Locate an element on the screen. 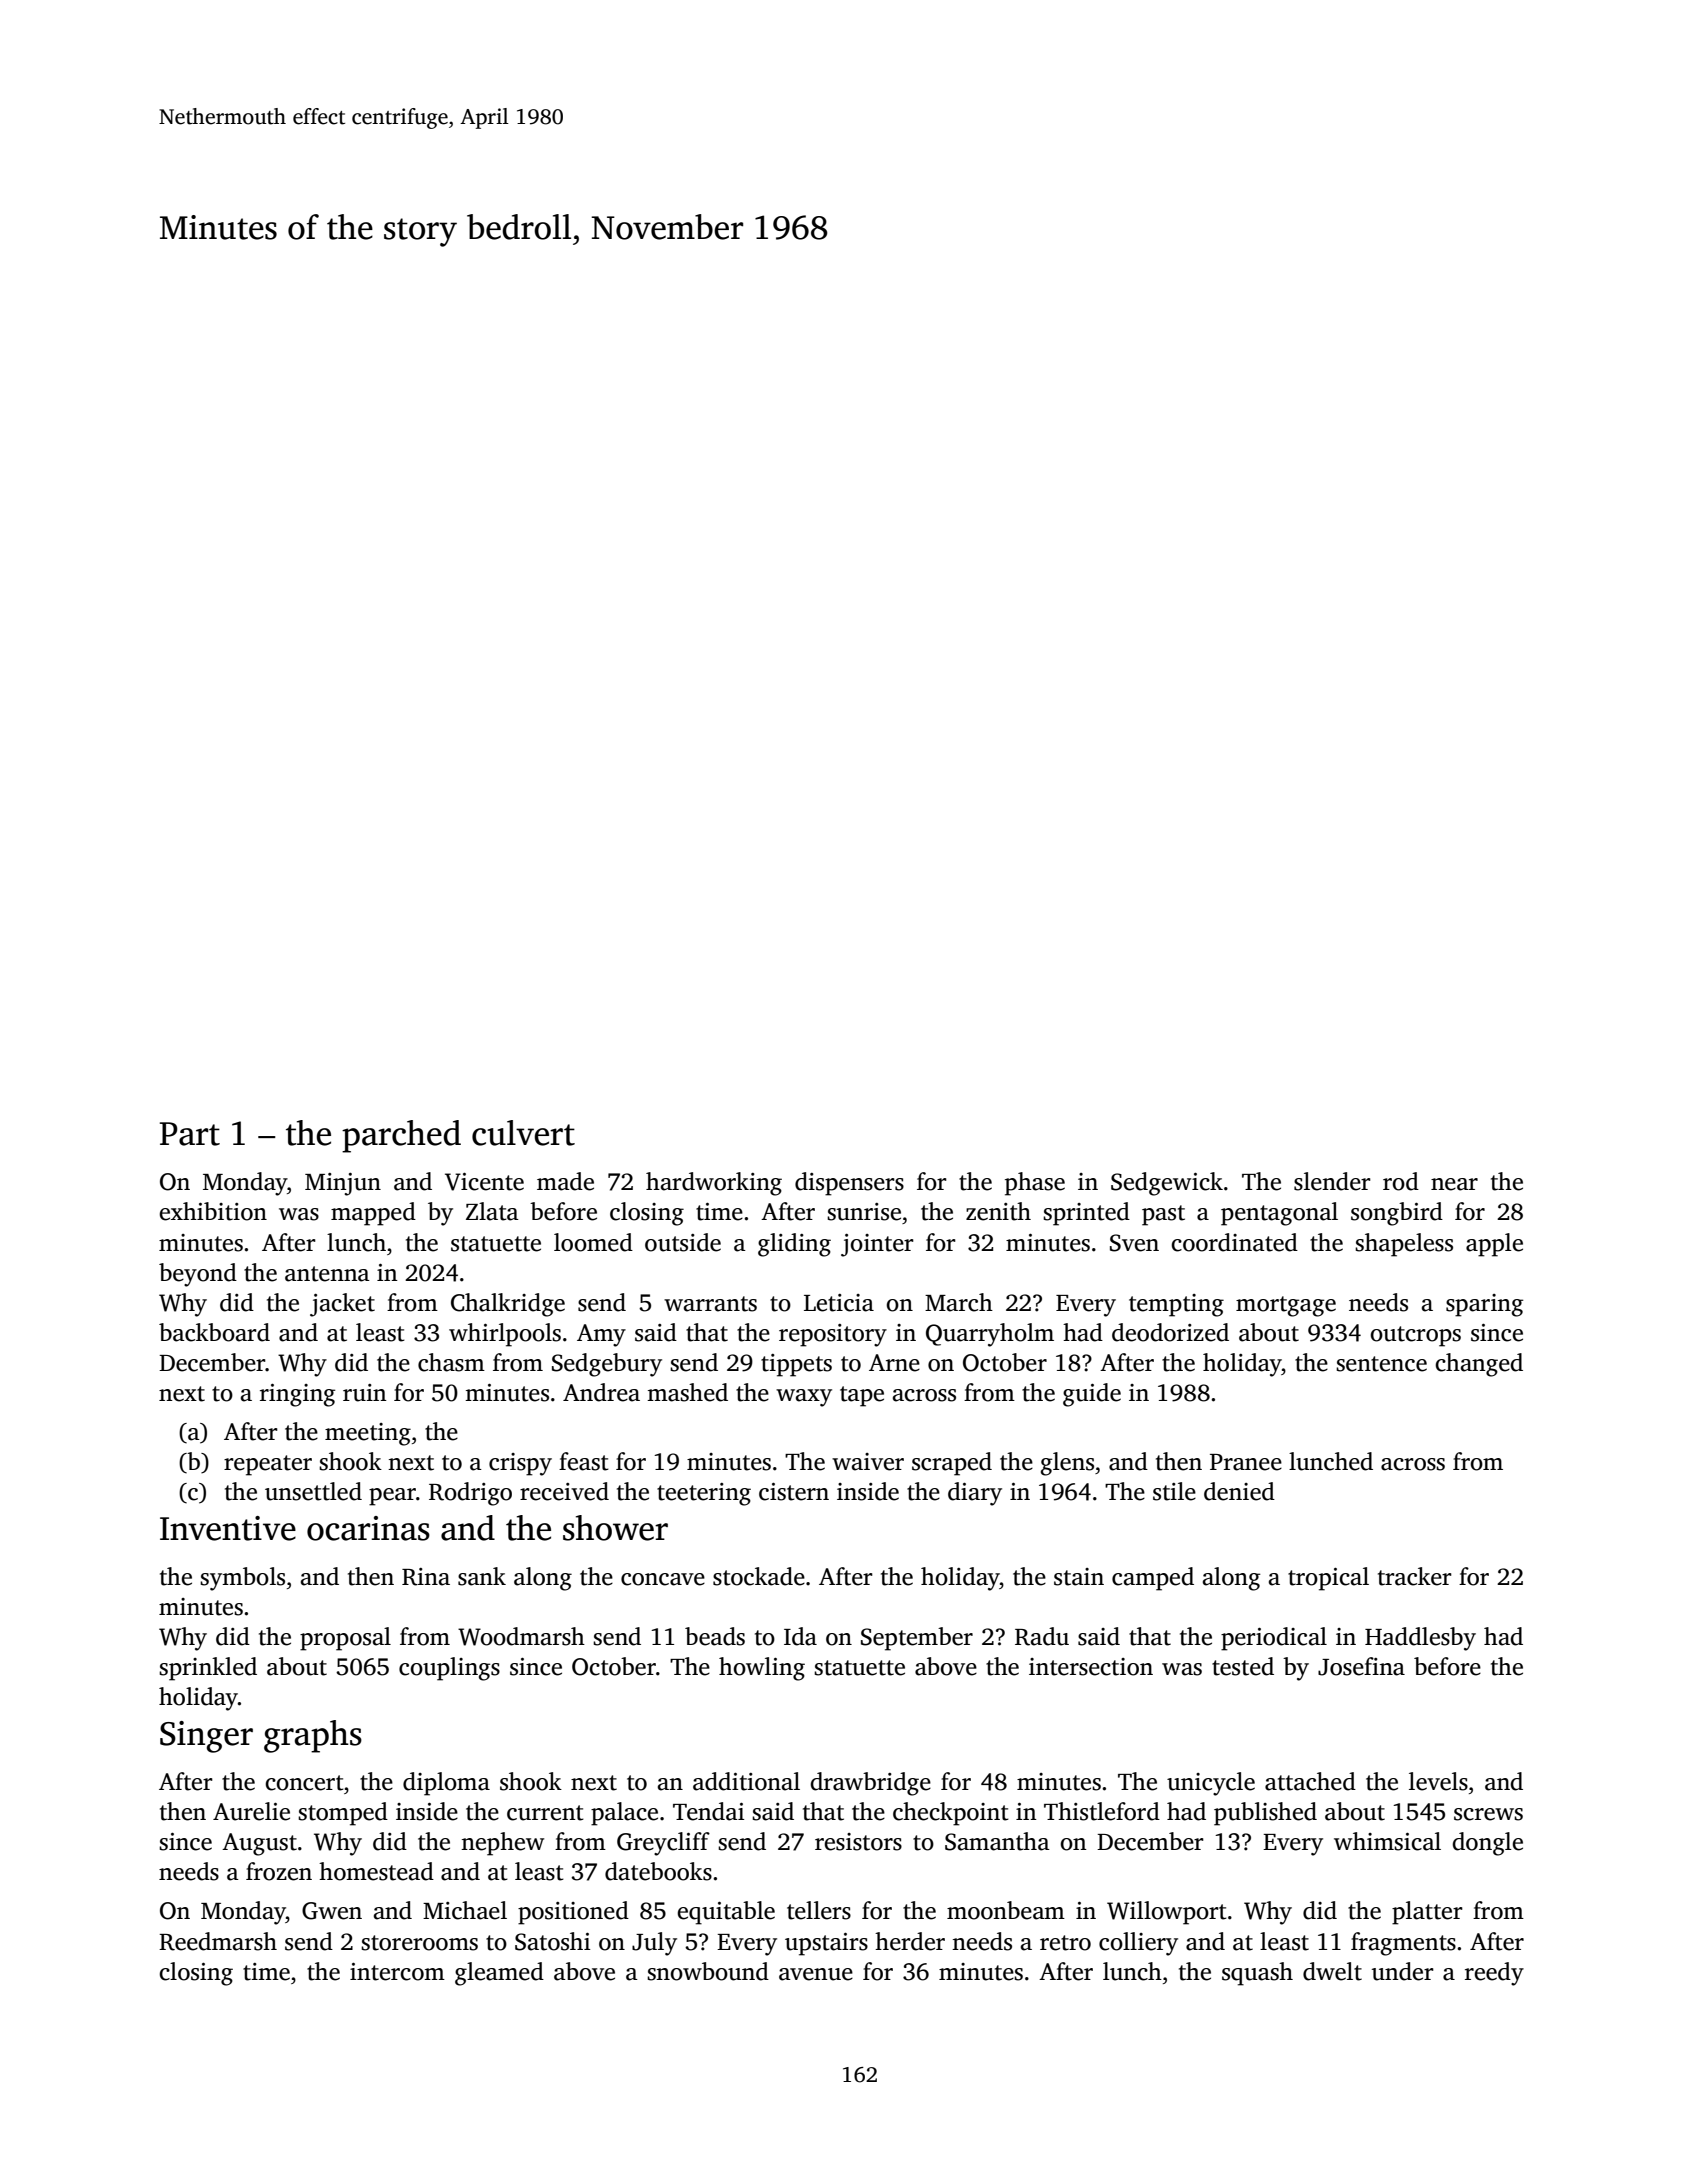  tropical is located at coordinates (1328, 1579).
